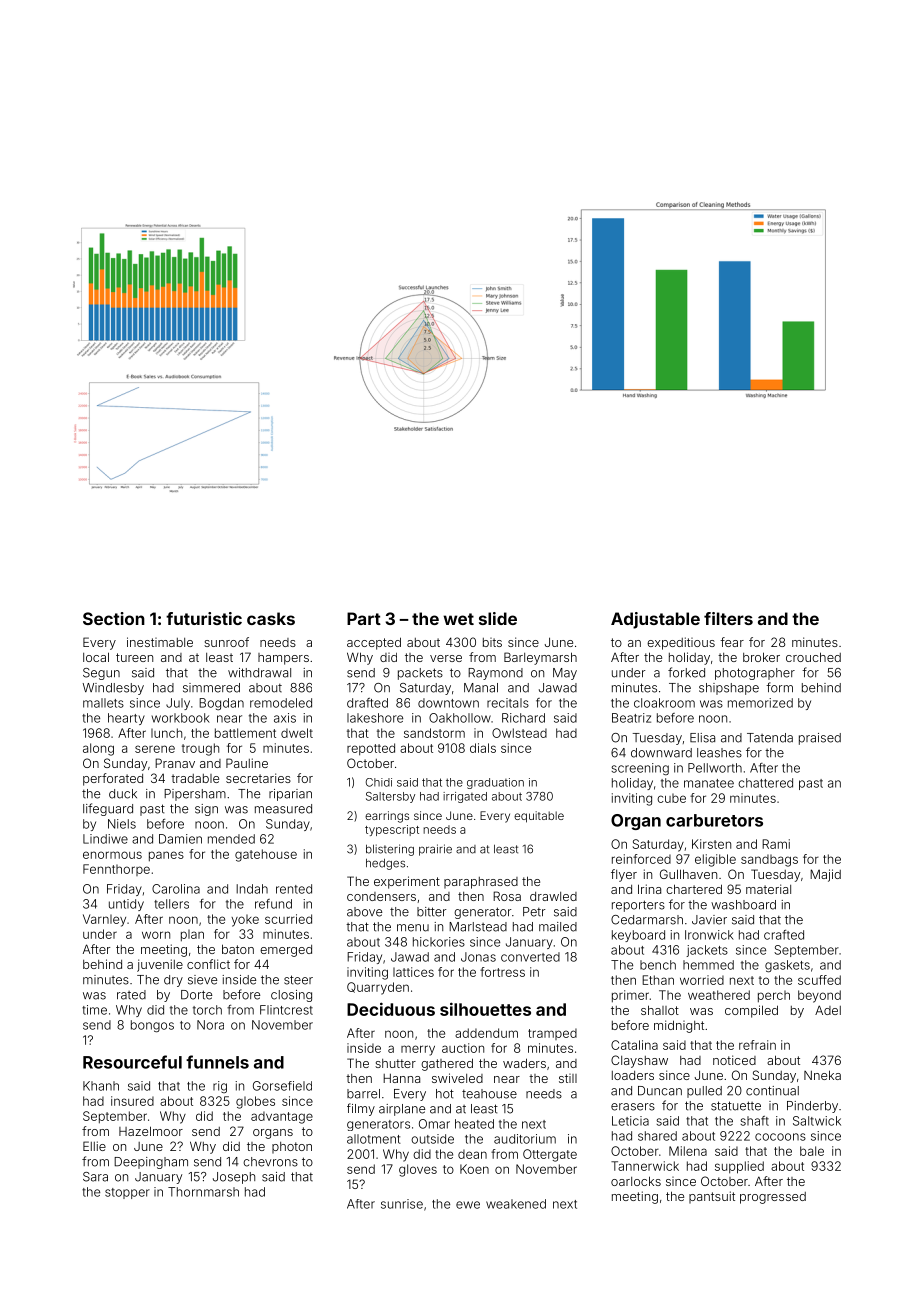 This screenshot has height=1308, width=924. I want to click on scuffed, so click(819, 980).
